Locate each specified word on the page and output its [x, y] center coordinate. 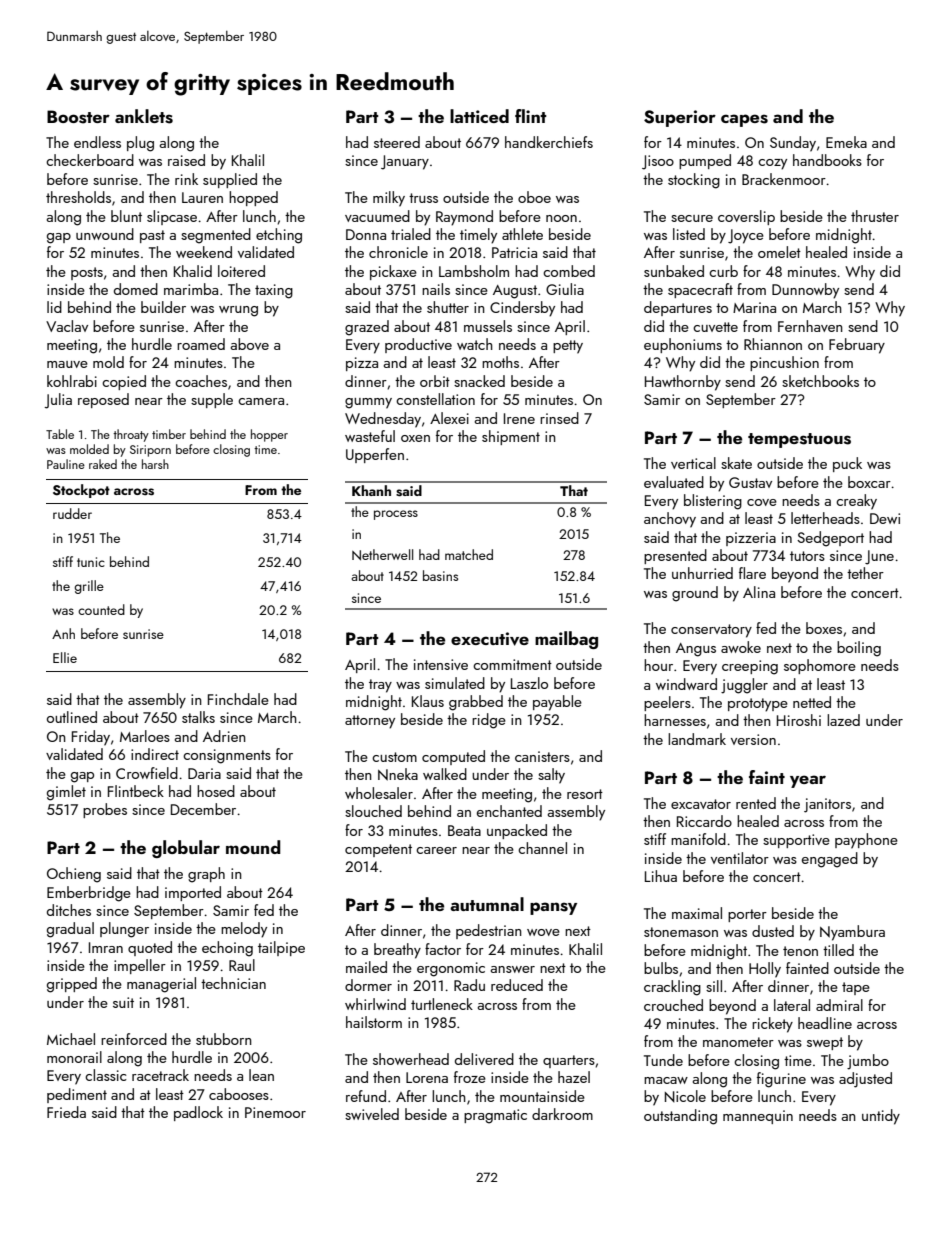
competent [378, 850]
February [857, 346]
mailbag [566, 640]
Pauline [66, 464]
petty [568, 347]
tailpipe [281, 948]
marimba [191, 289]
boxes [824, 628]
